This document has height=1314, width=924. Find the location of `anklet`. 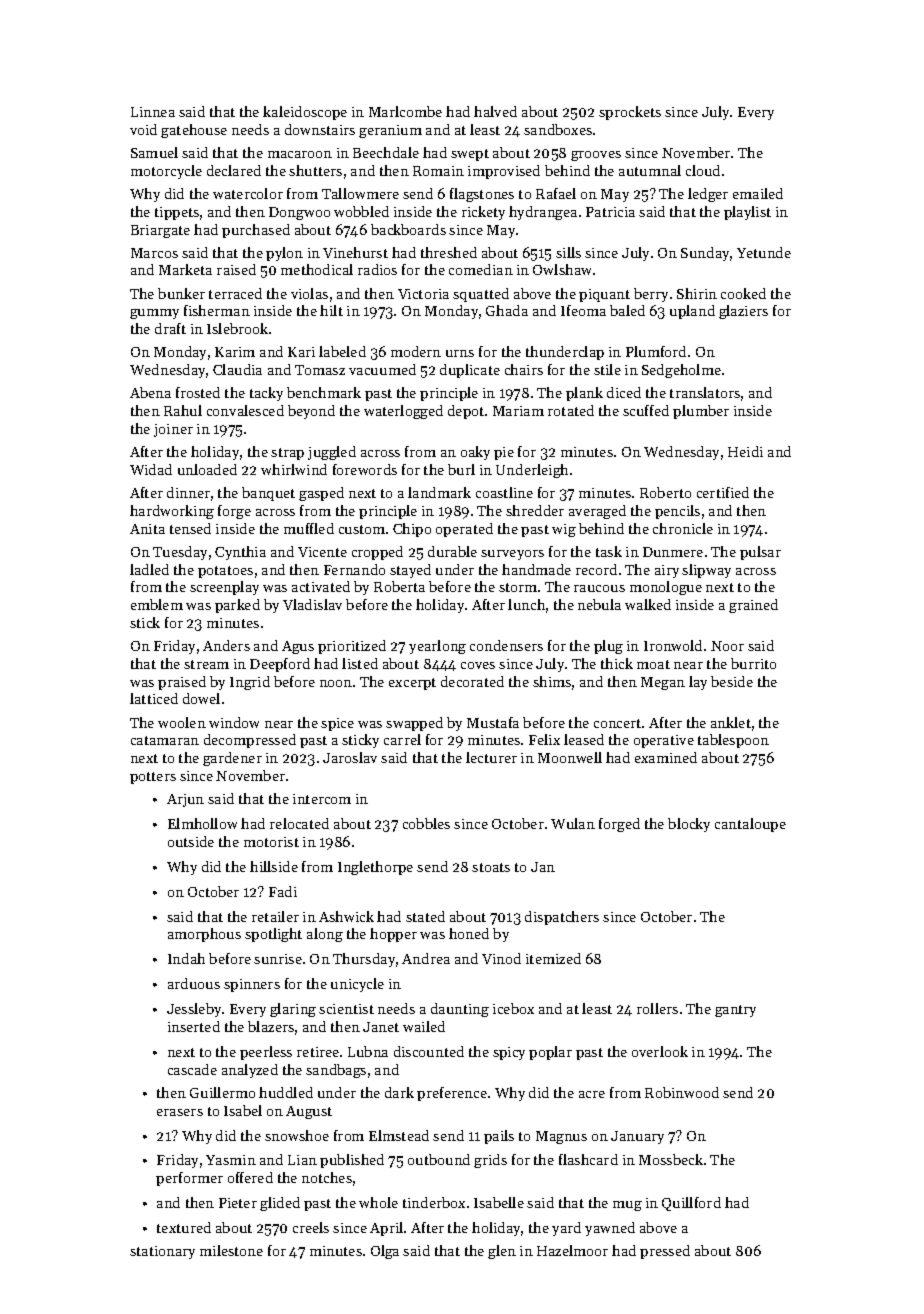

anklet is located at coordinates (731, 722).
